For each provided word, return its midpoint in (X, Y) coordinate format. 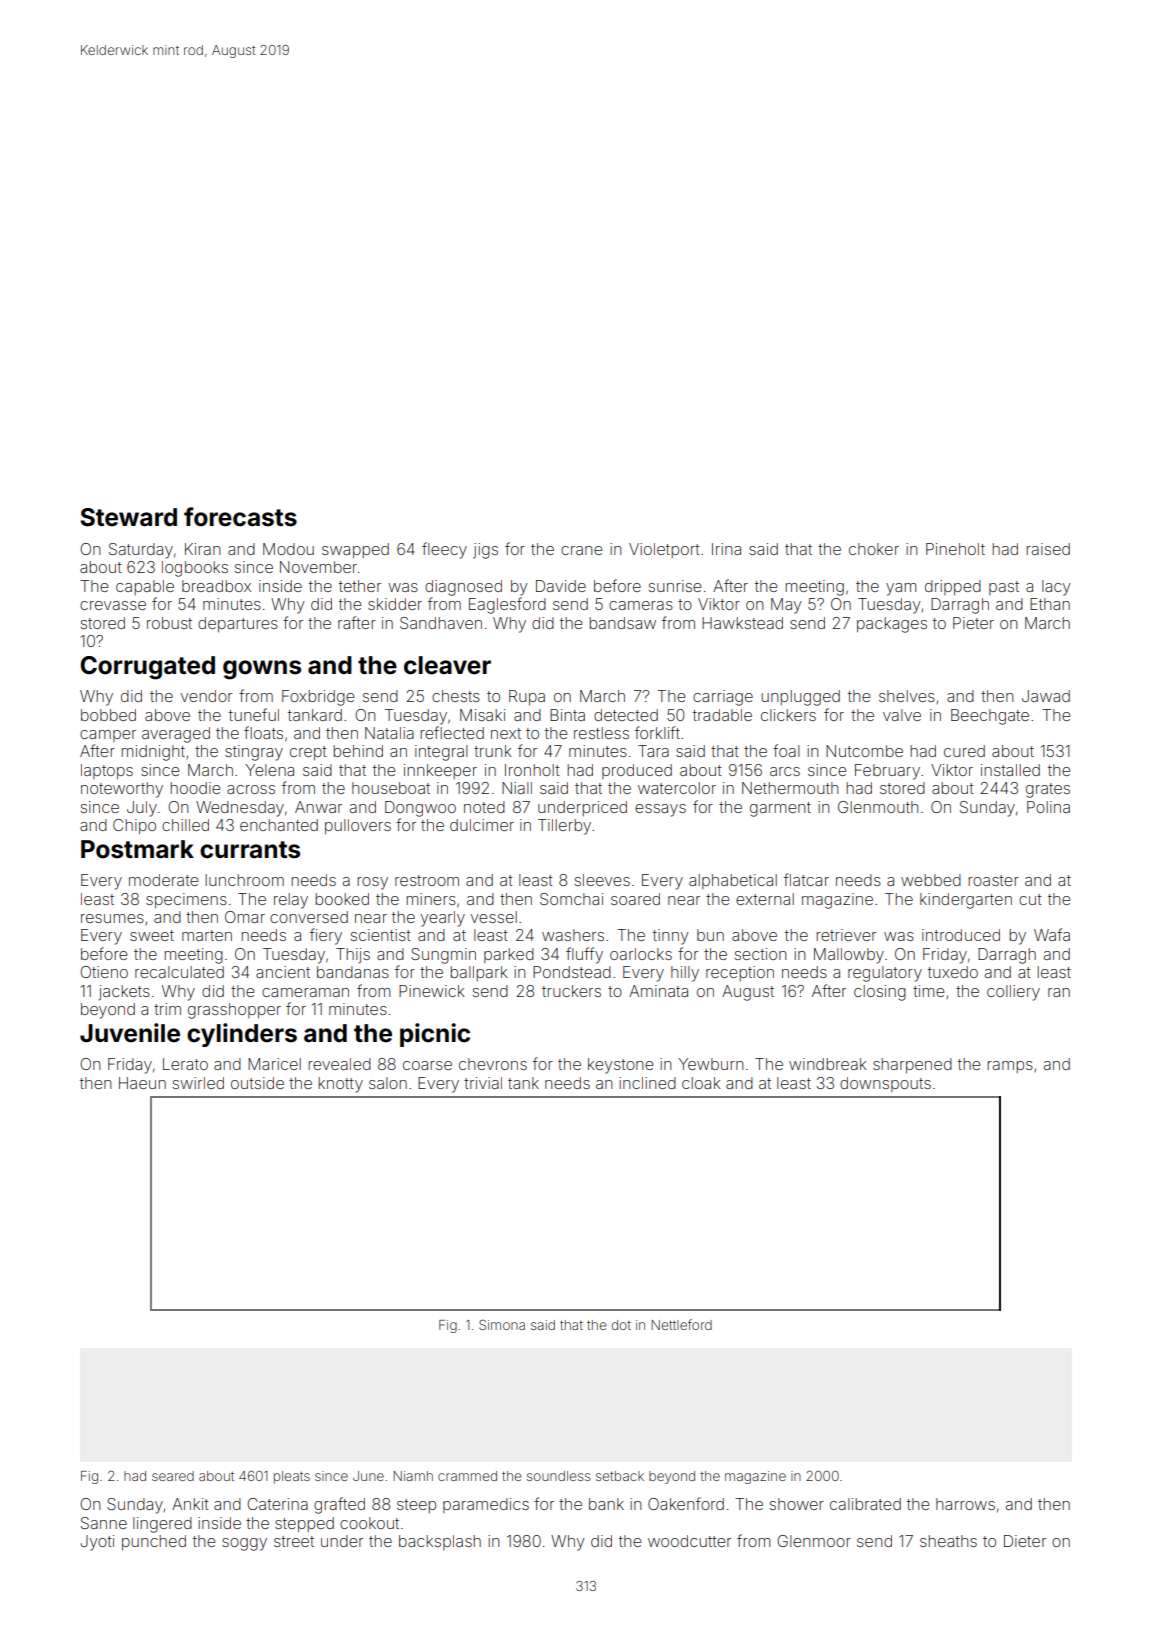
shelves (907, 696)
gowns (262, 670)
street (294, 1541)
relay (291, 901)
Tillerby (564, 827)
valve (902, 715)
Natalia (389, 733)
